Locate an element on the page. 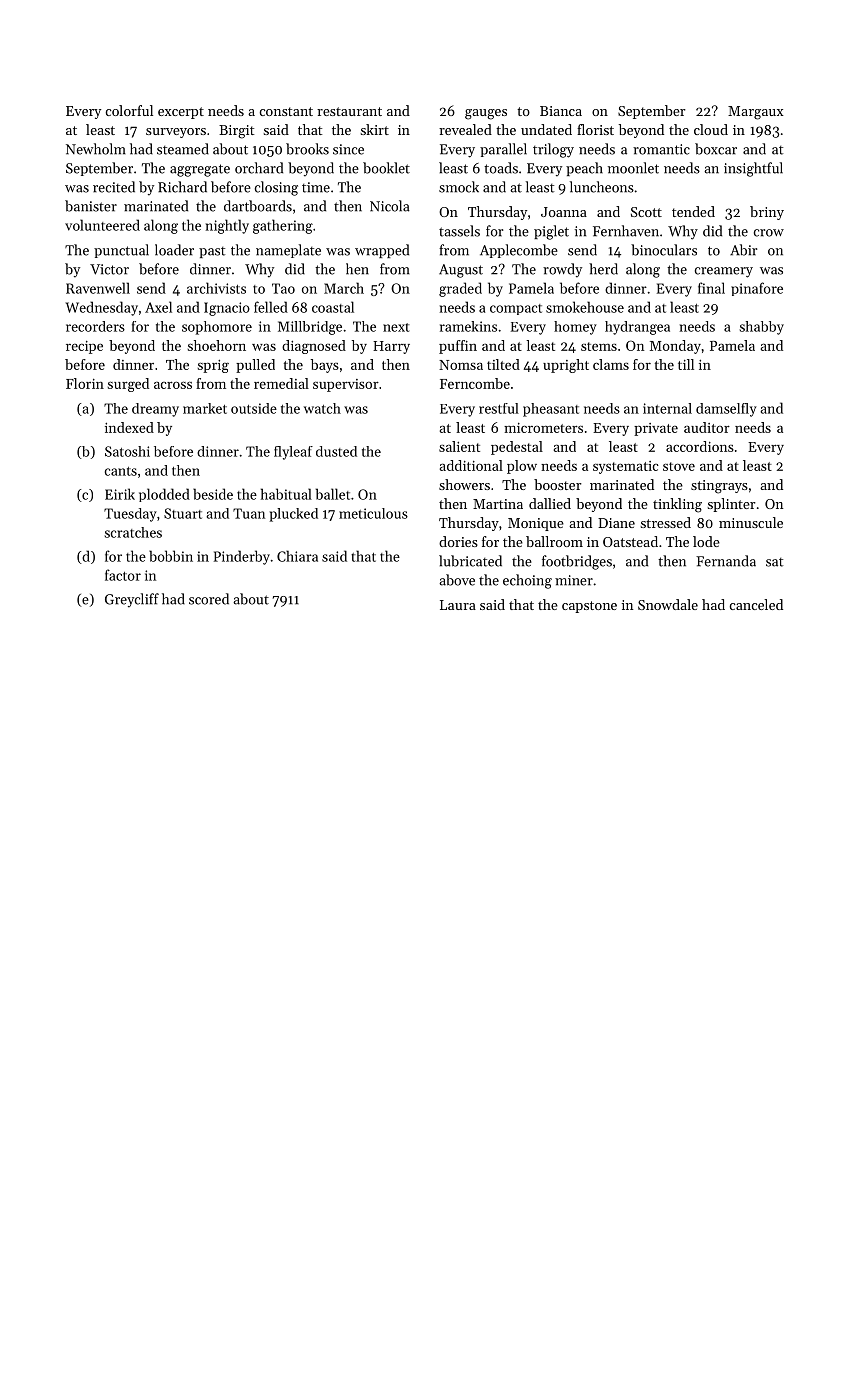 The height and width of the page is (1400, 849). factor is located at coordinates (123, 575).
